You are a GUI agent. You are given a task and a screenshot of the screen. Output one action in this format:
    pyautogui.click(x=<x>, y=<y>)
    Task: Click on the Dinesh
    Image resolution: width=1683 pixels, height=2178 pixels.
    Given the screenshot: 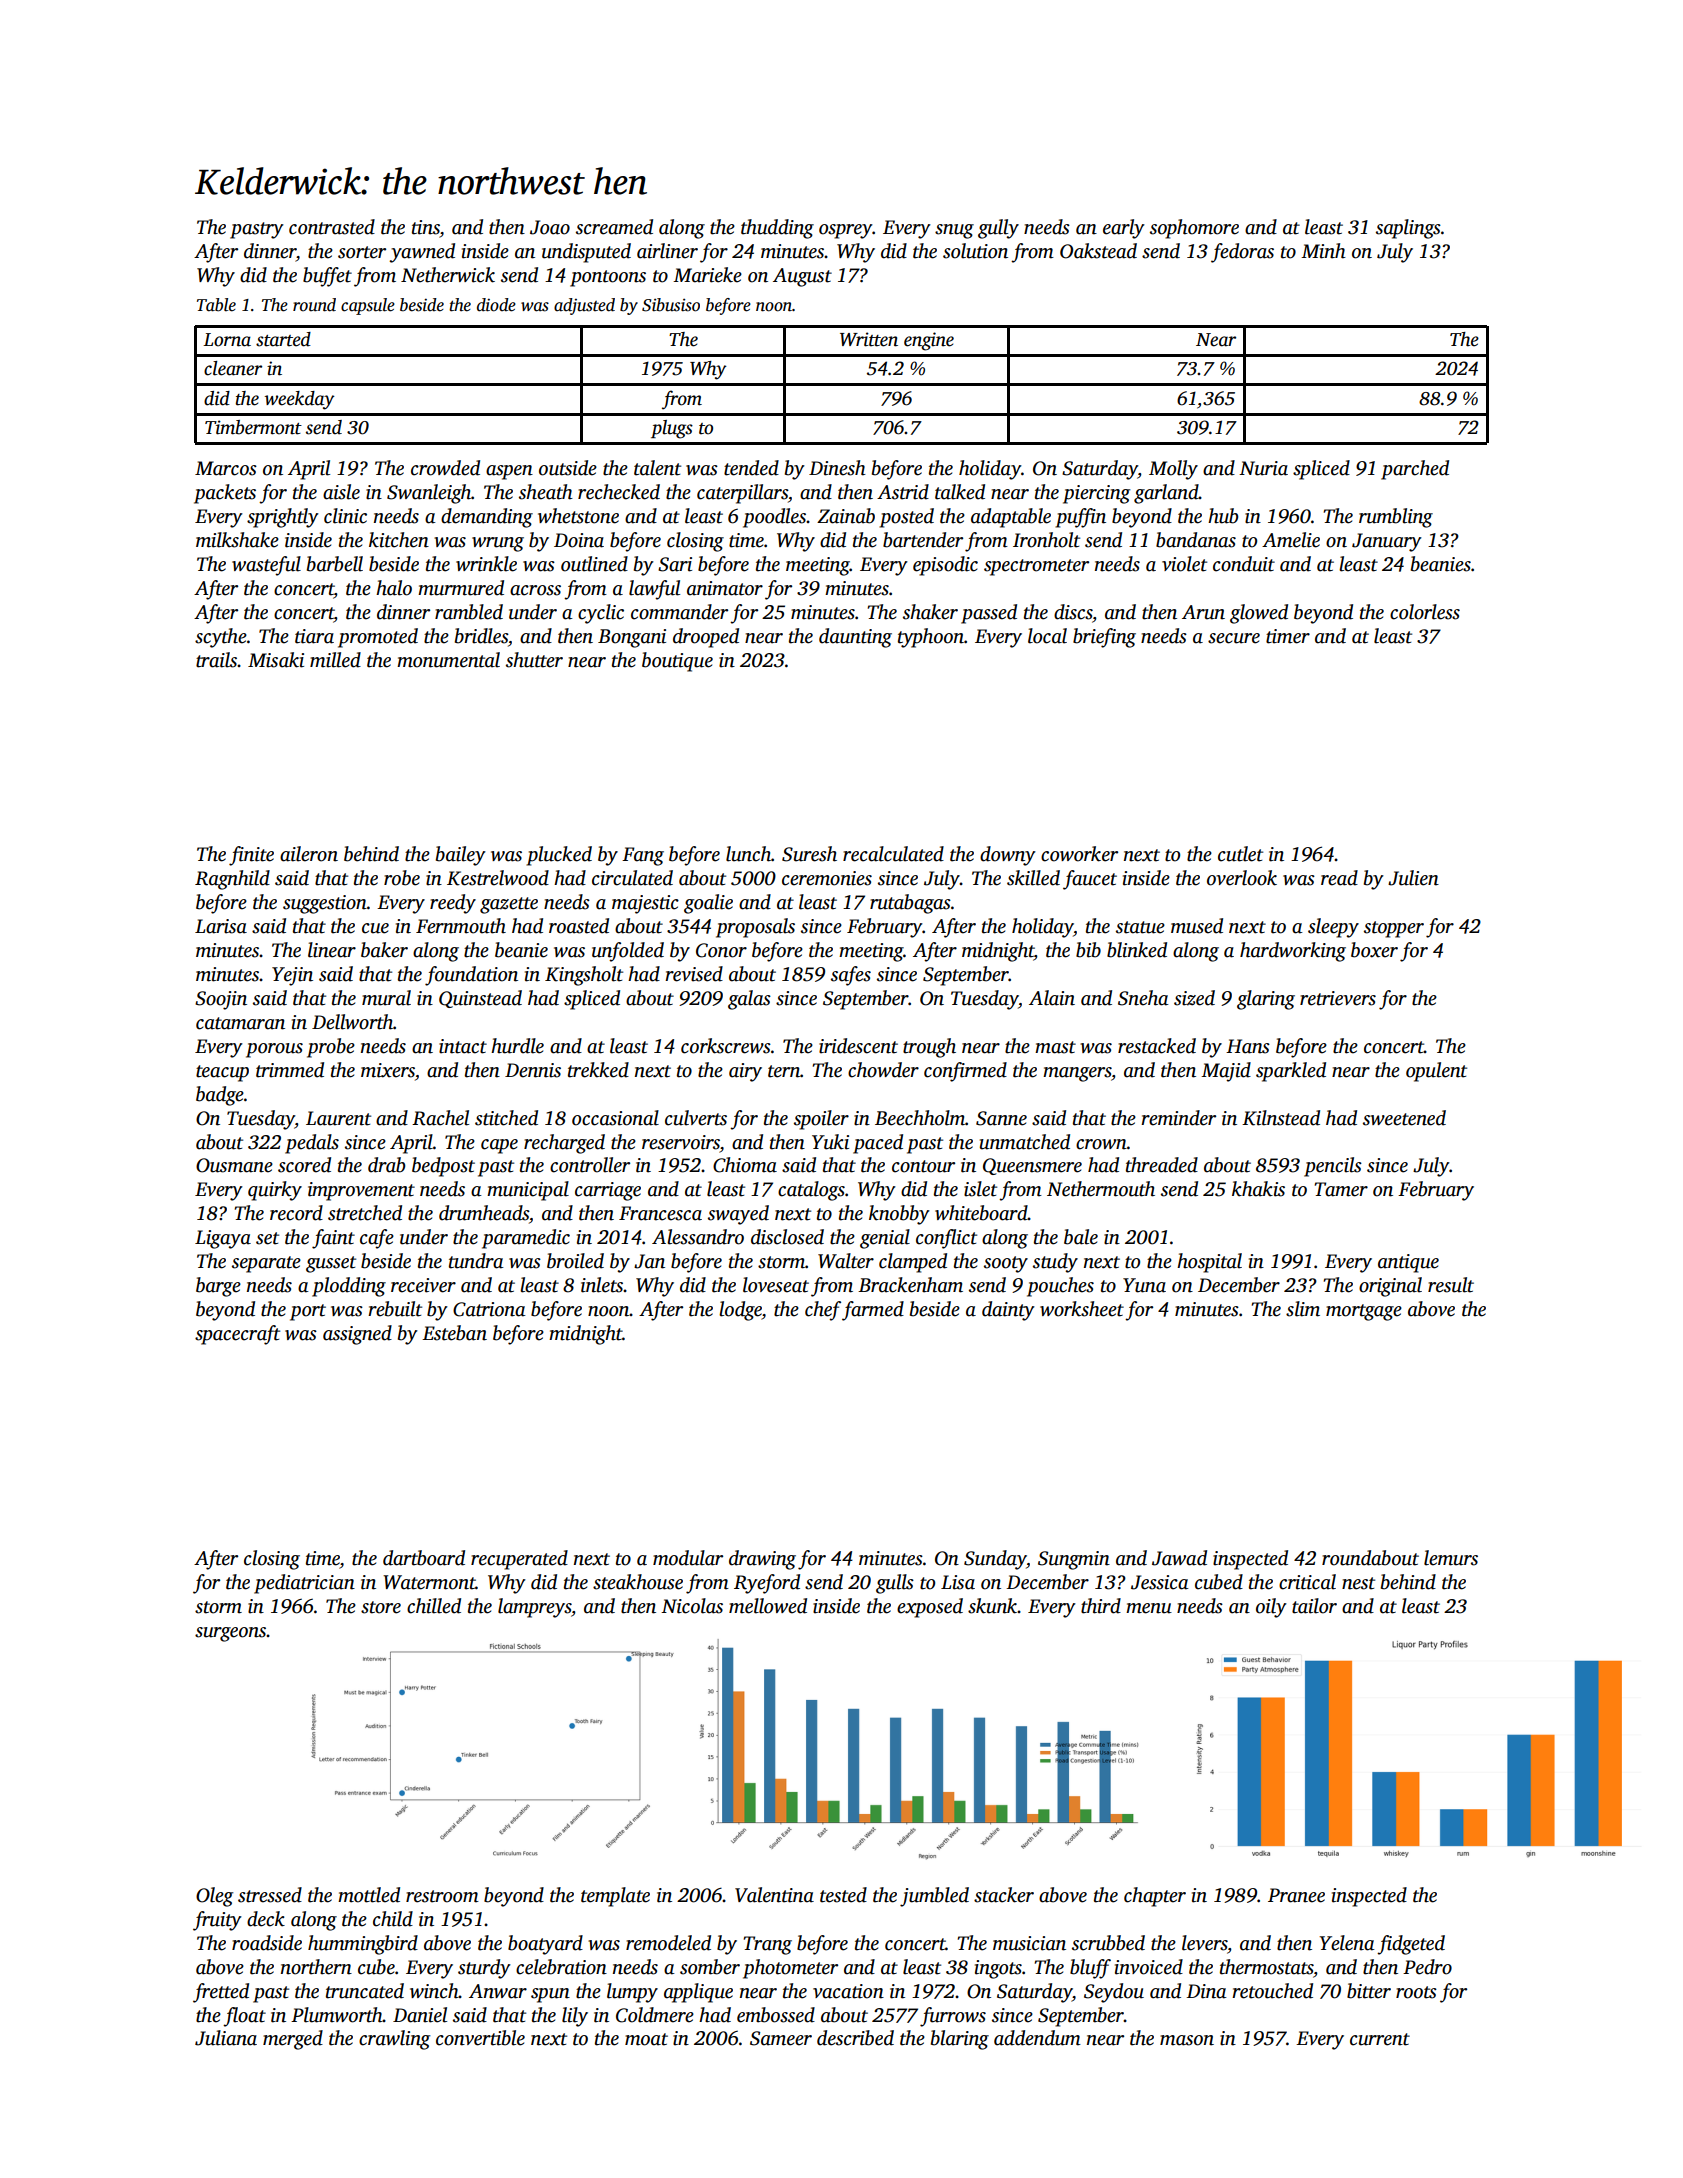 What is the action you would take?
    pyautogui.click(x=837, y=468)
